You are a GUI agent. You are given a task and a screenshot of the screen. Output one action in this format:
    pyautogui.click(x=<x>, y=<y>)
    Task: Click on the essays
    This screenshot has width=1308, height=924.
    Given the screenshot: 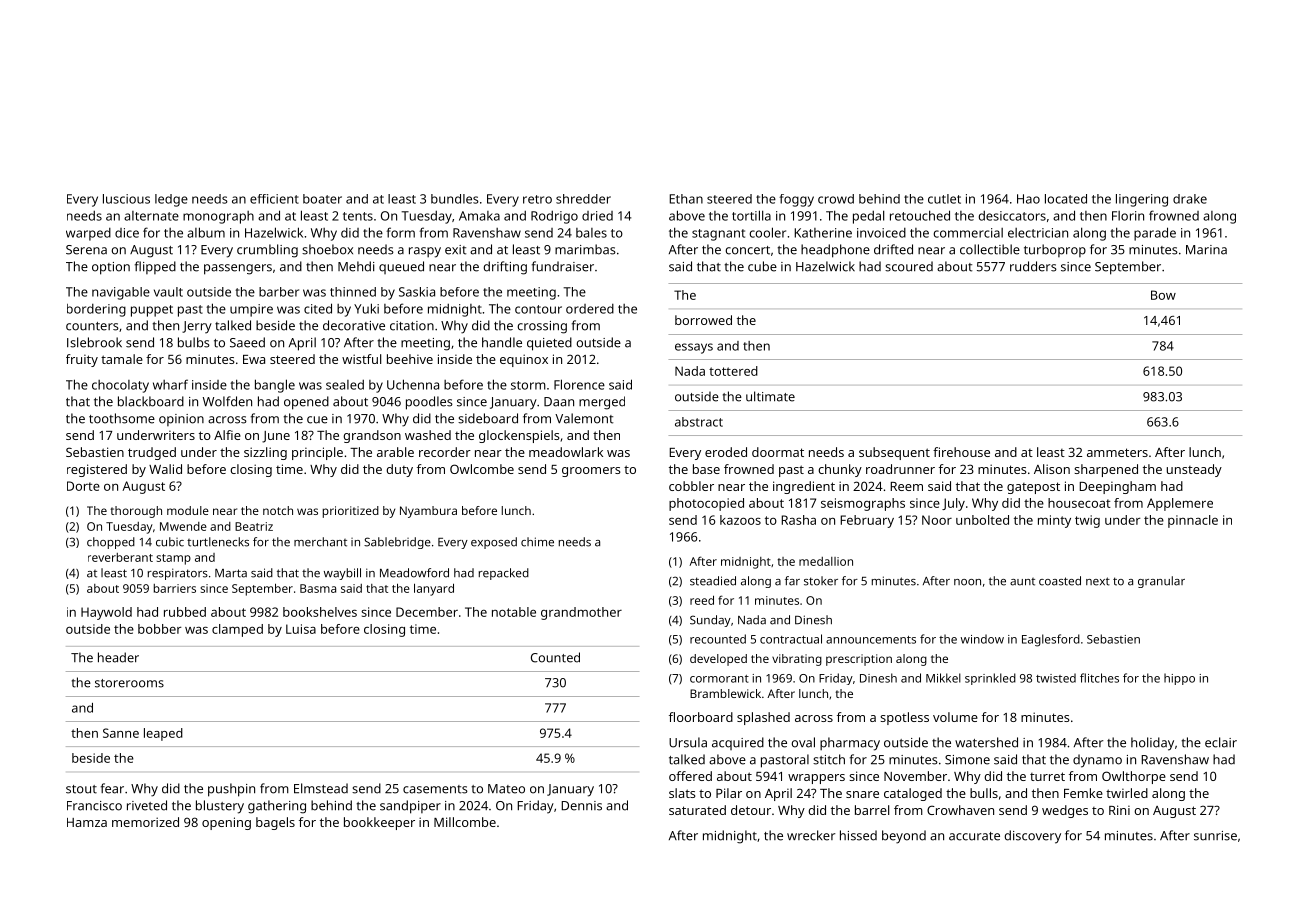 What is the action you would take?
    pyautogui.click(x=694, y=348)
